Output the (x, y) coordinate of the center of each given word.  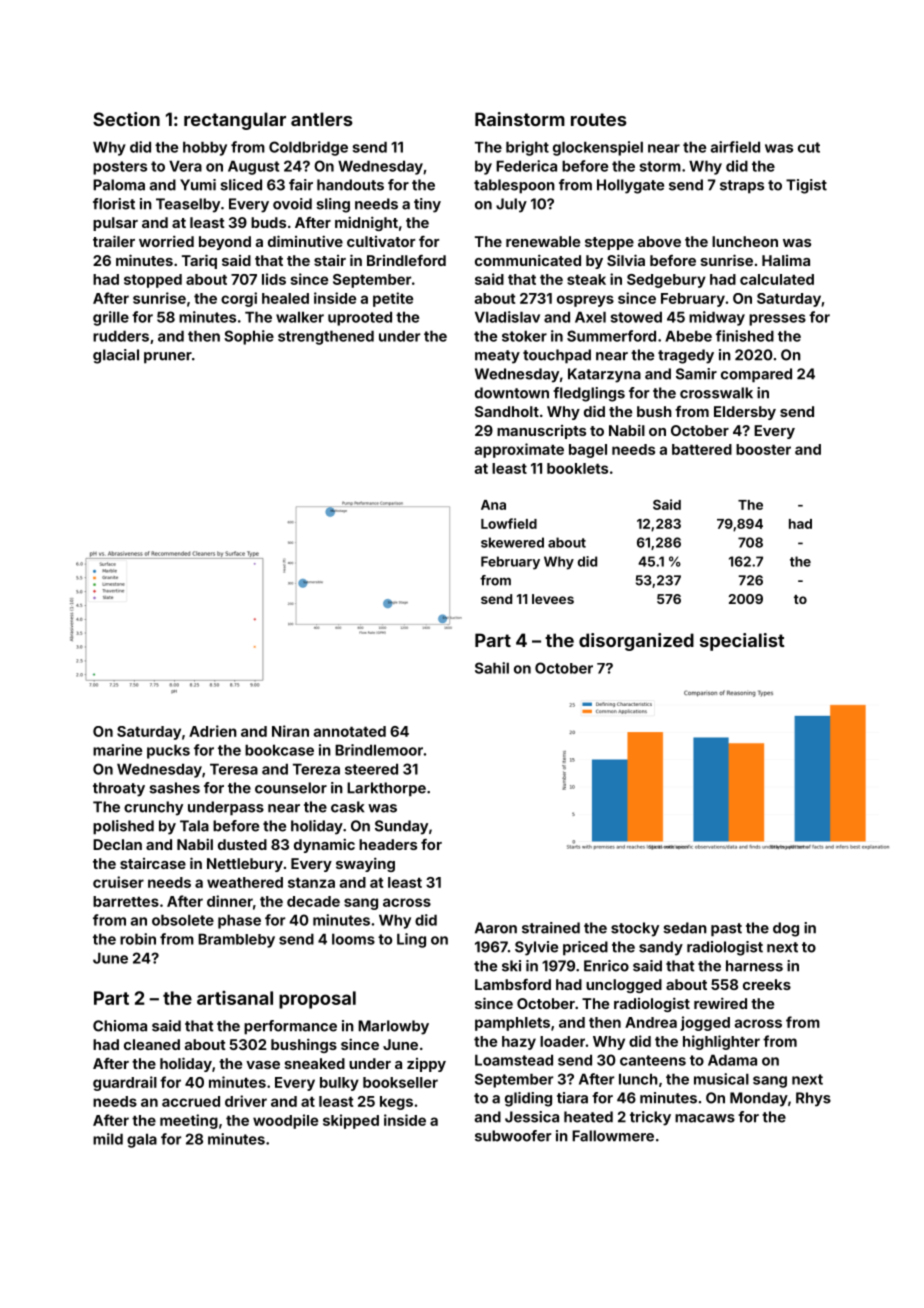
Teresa (234, 769)
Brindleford (406, 260)
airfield (735, 147)
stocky (635, 929)
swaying (365, 864)
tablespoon (514, 186)
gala (142, 1140)
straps (742, 187)
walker (300, 317)
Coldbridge (308, 148)
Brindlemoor (379, 750)
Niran (290, 731)
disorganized (636, 642)
